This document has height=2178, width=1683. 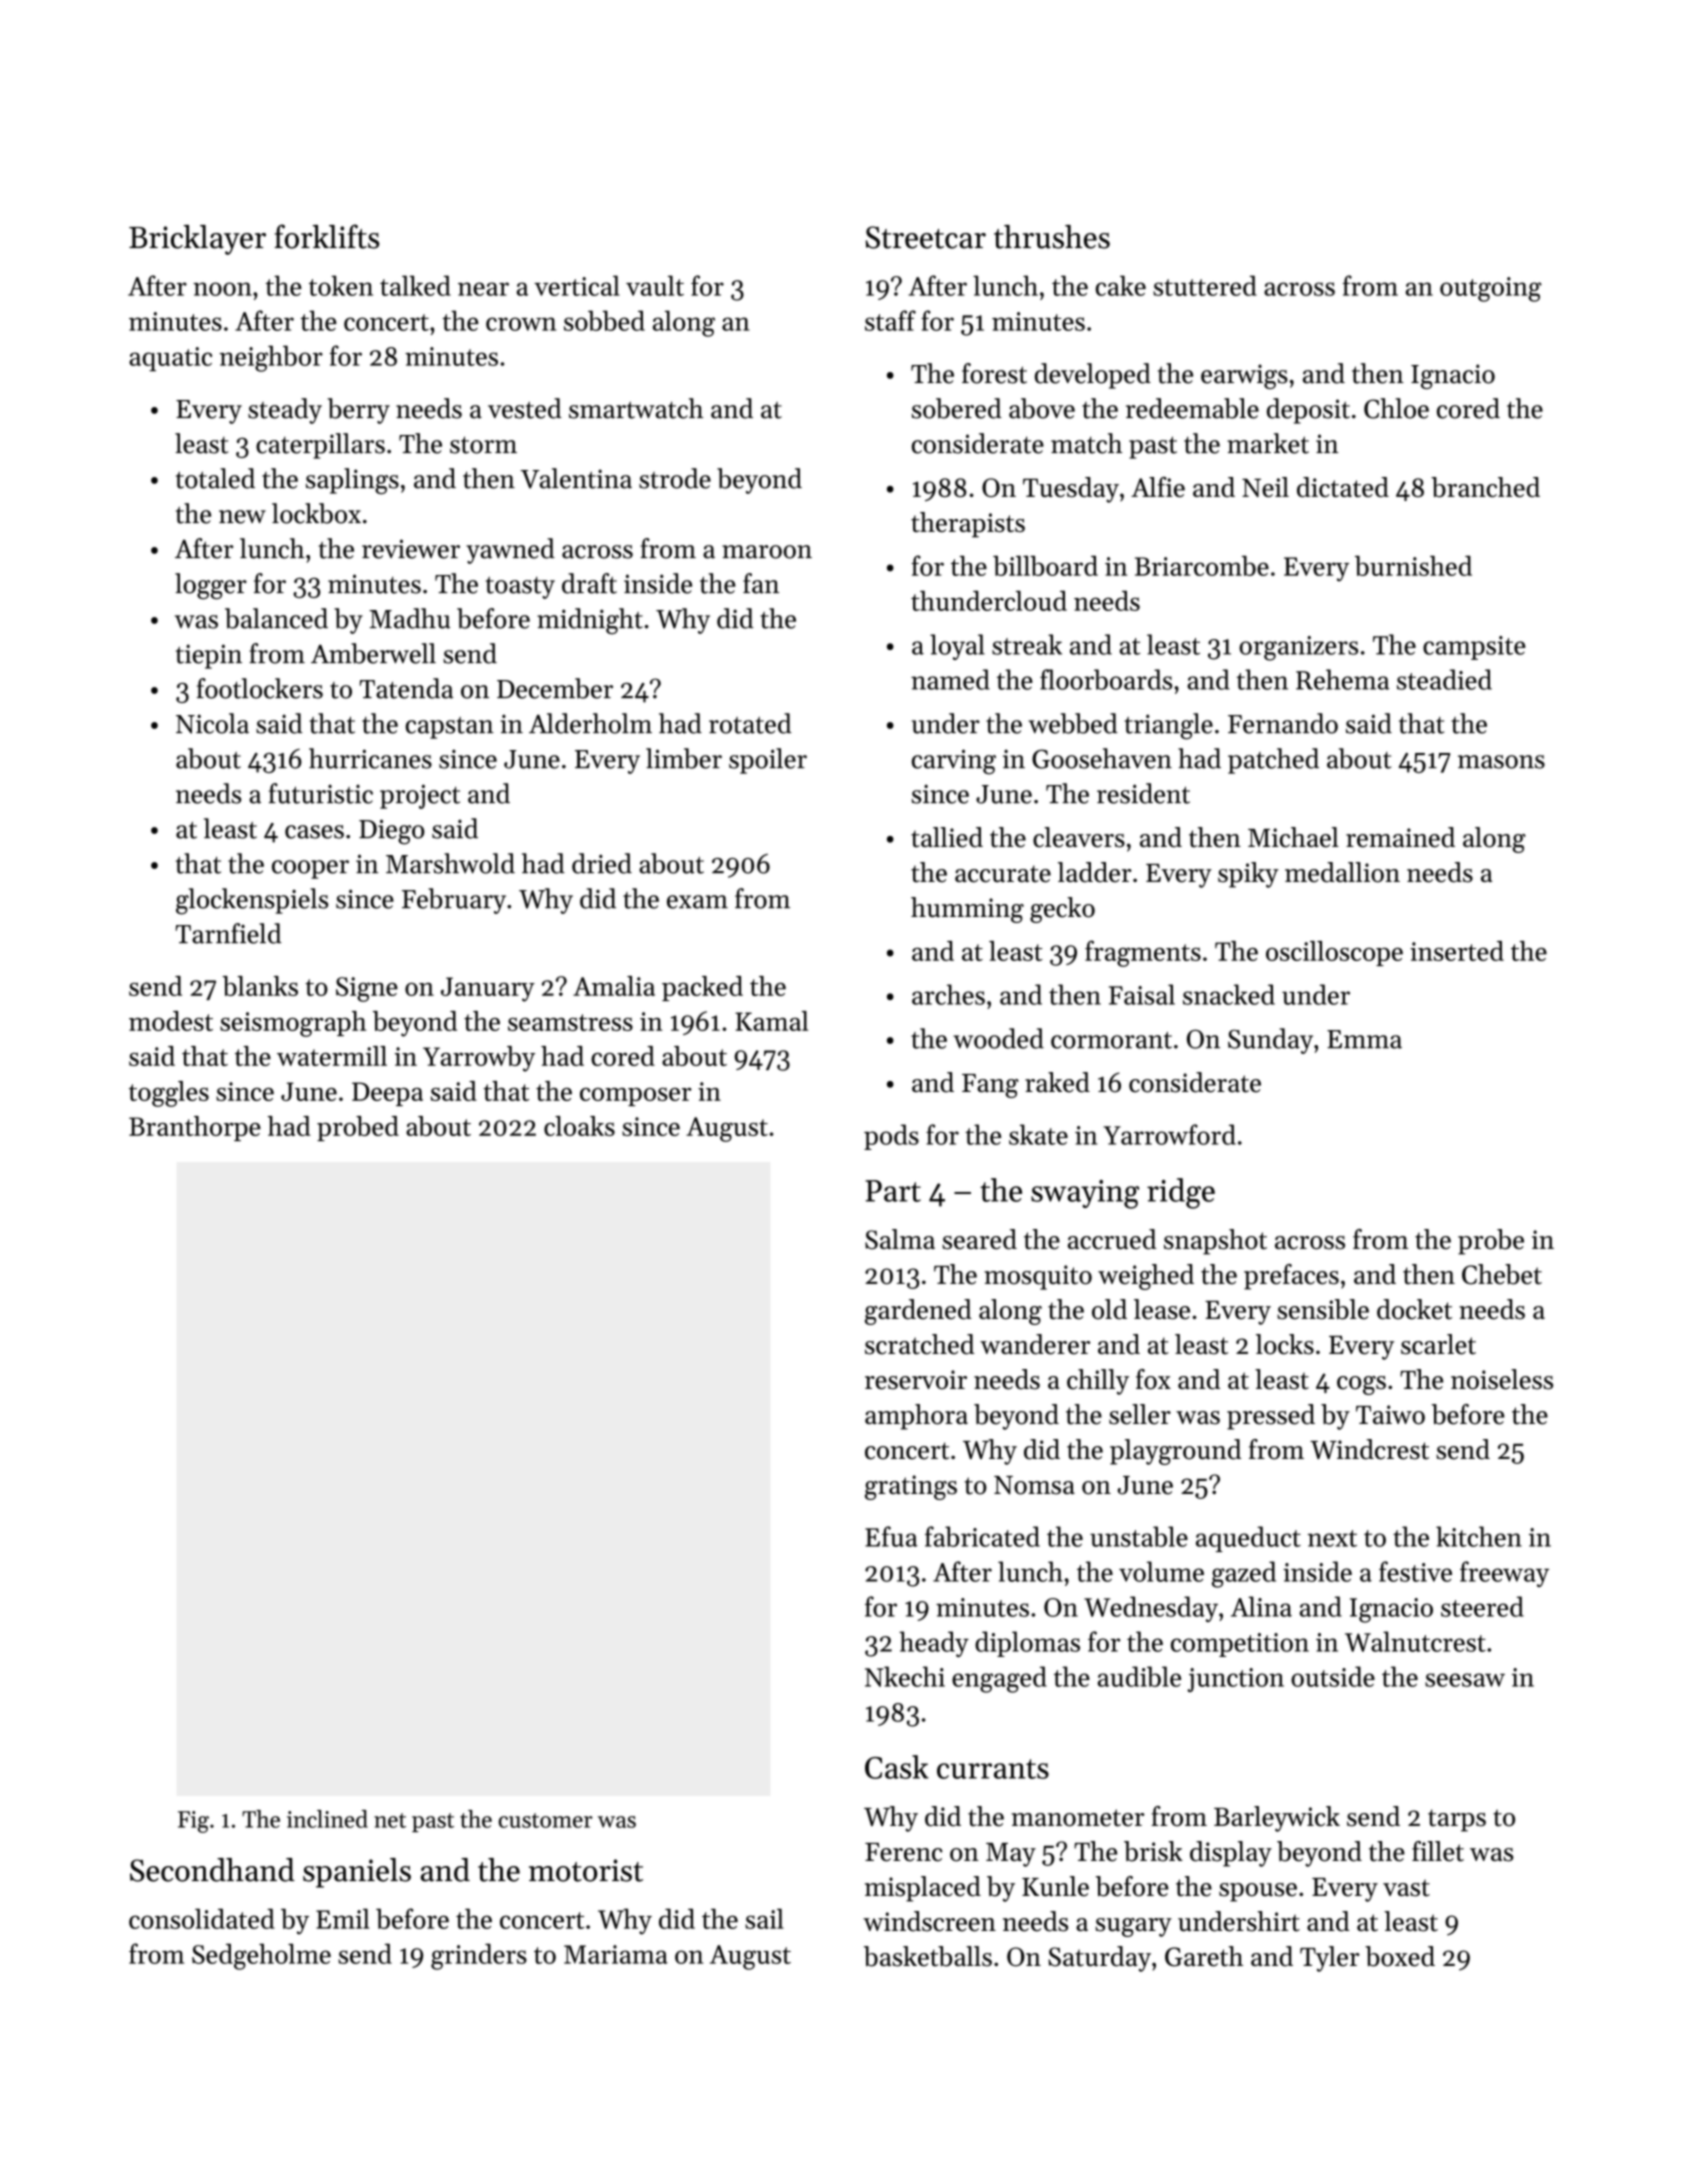 What do you see at coordinates (1396, 408) in the document?
I see `Chloe` at bounding box center [1396, 408].
